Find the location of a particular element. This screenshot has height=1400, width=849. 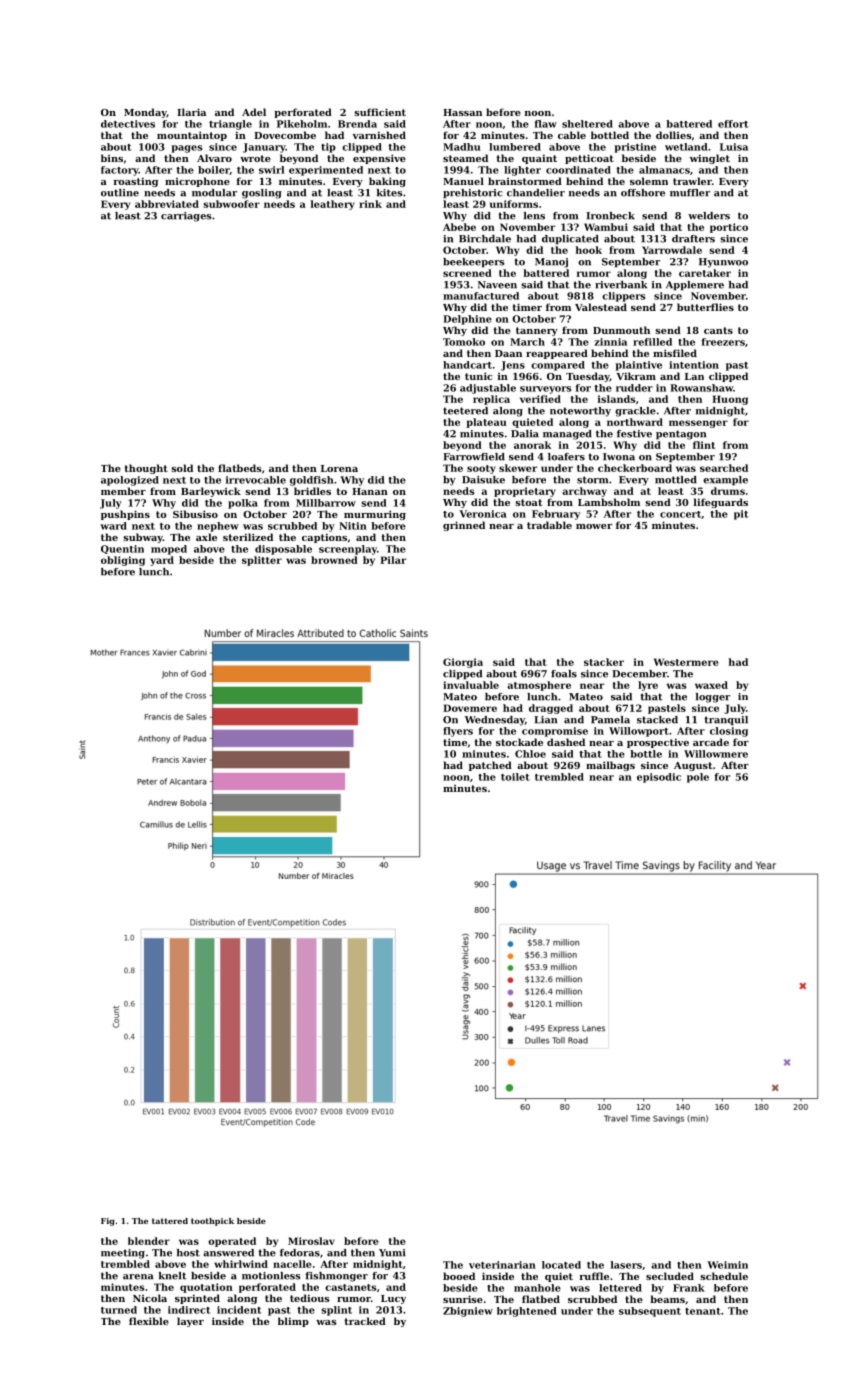

Willowport is located at coordinates (639, 732).
